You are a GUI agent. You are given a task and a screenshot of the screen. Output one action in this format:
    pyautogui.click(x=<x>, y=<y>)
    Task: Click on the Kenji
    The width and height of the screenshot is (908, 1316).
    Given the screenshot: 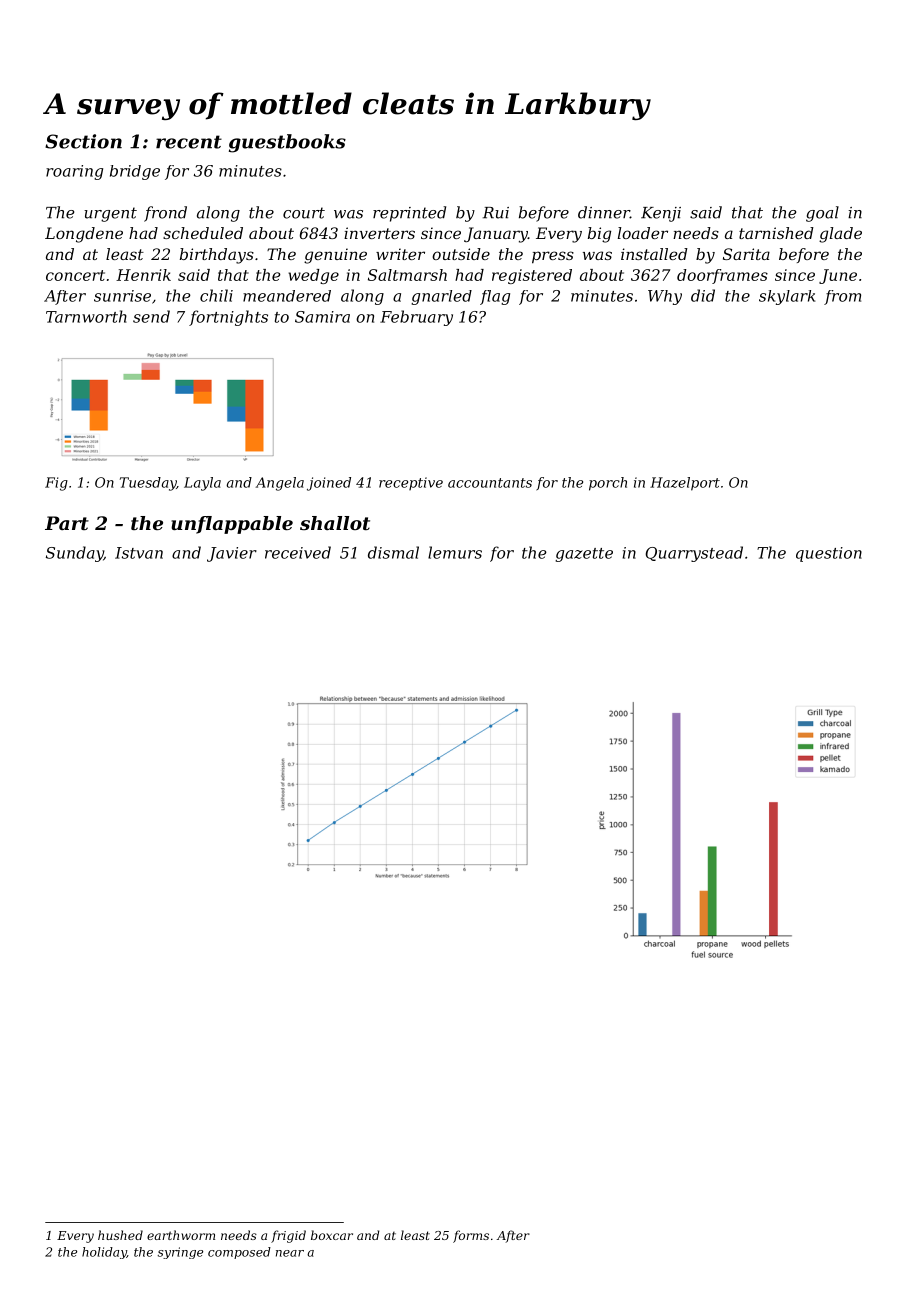 What is the action you would take?
    pyautogui.click(x=661, y=214)
